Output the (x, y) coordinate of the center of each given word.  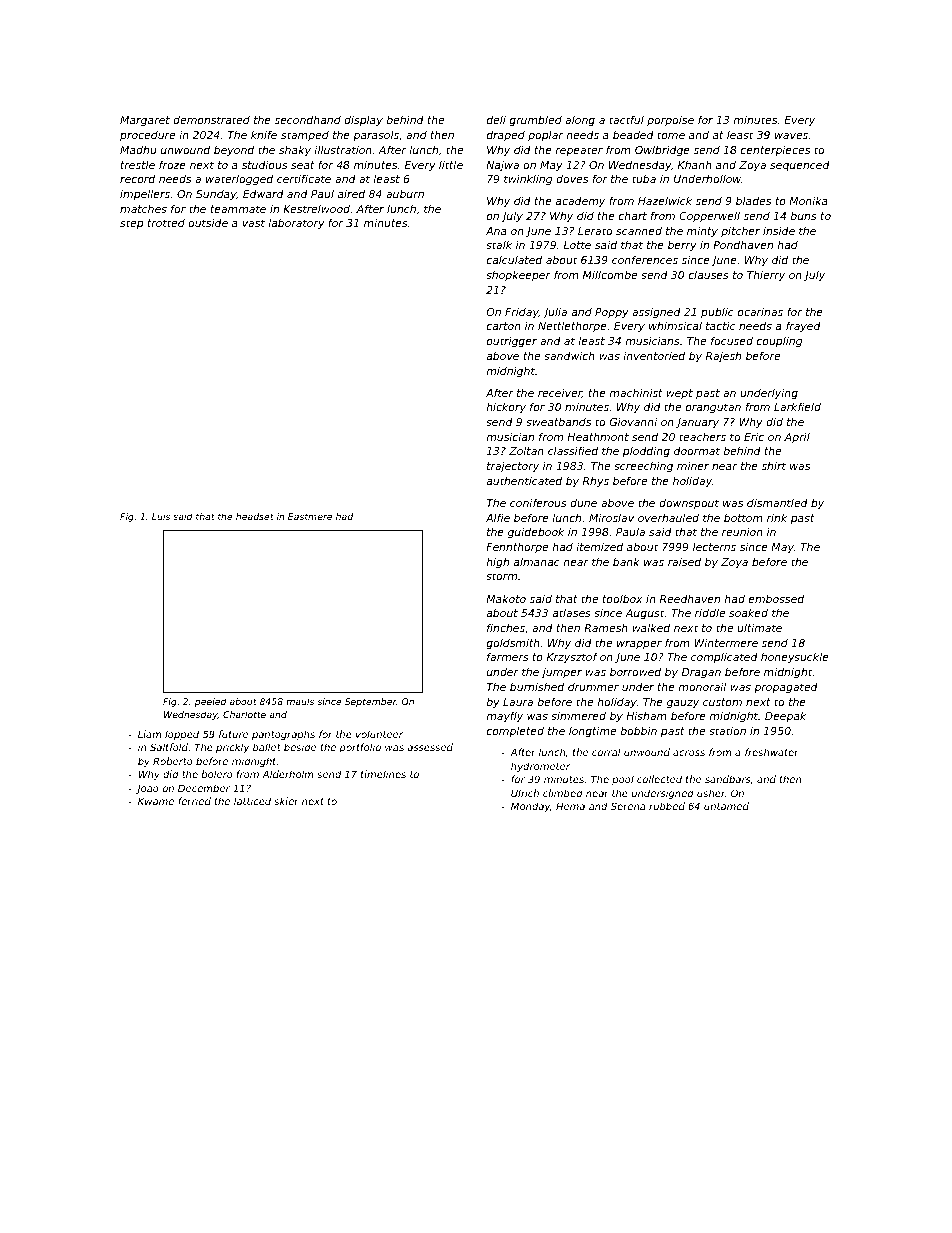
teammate (238, 209)
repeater (579, 151)
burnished (537, 686)
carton (504, 326)
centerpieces (775, 151)
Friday (522, 313)
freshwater (772, 752)
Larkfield (797, 406)
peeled (211, 702)
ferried (194, 801)
